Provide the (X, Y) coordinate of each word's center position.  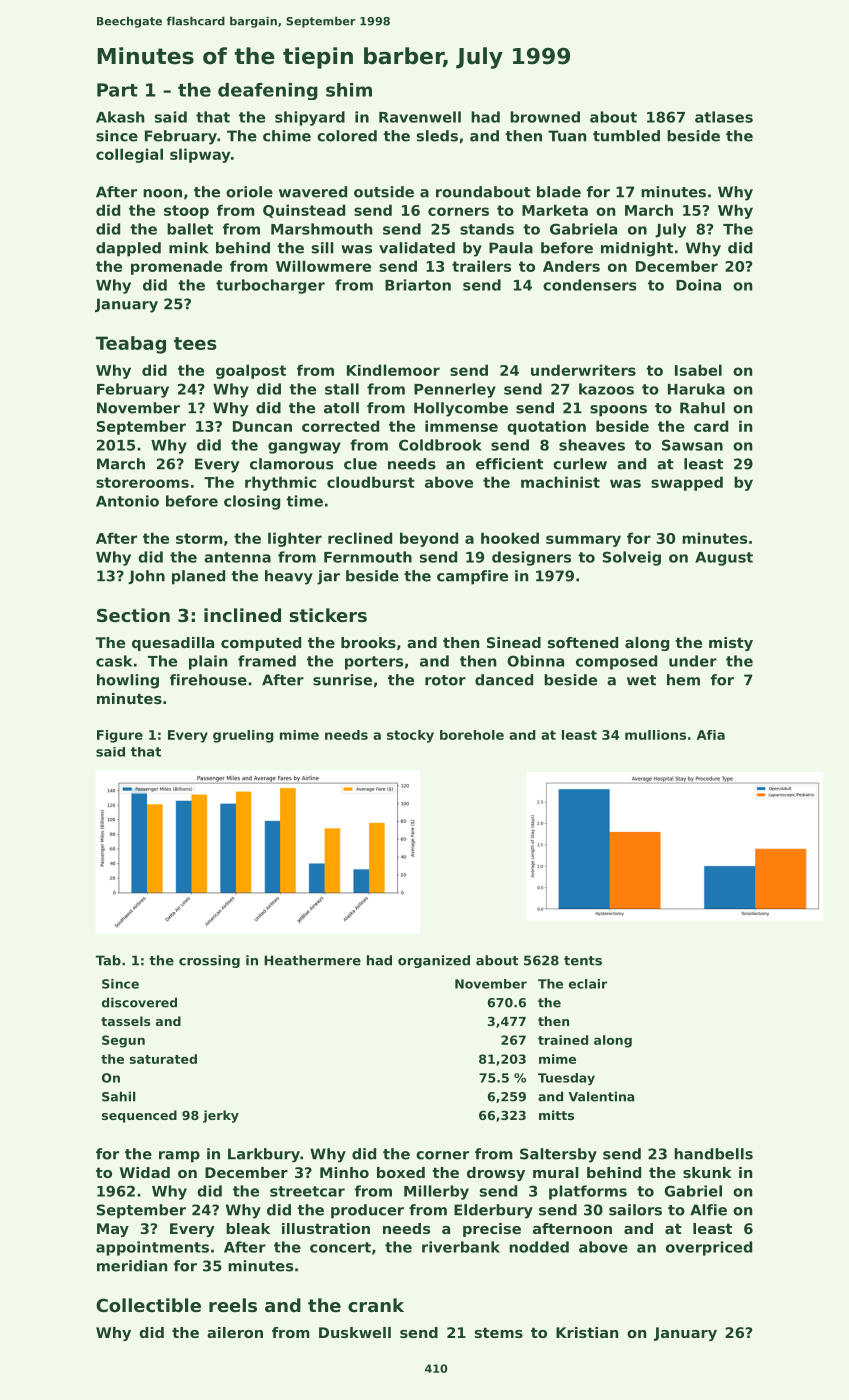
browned (545, 117)
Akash (120, 117)
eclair (588, 984)
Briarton (418, 285)
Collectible (148, 1305)
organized (434, 961)
